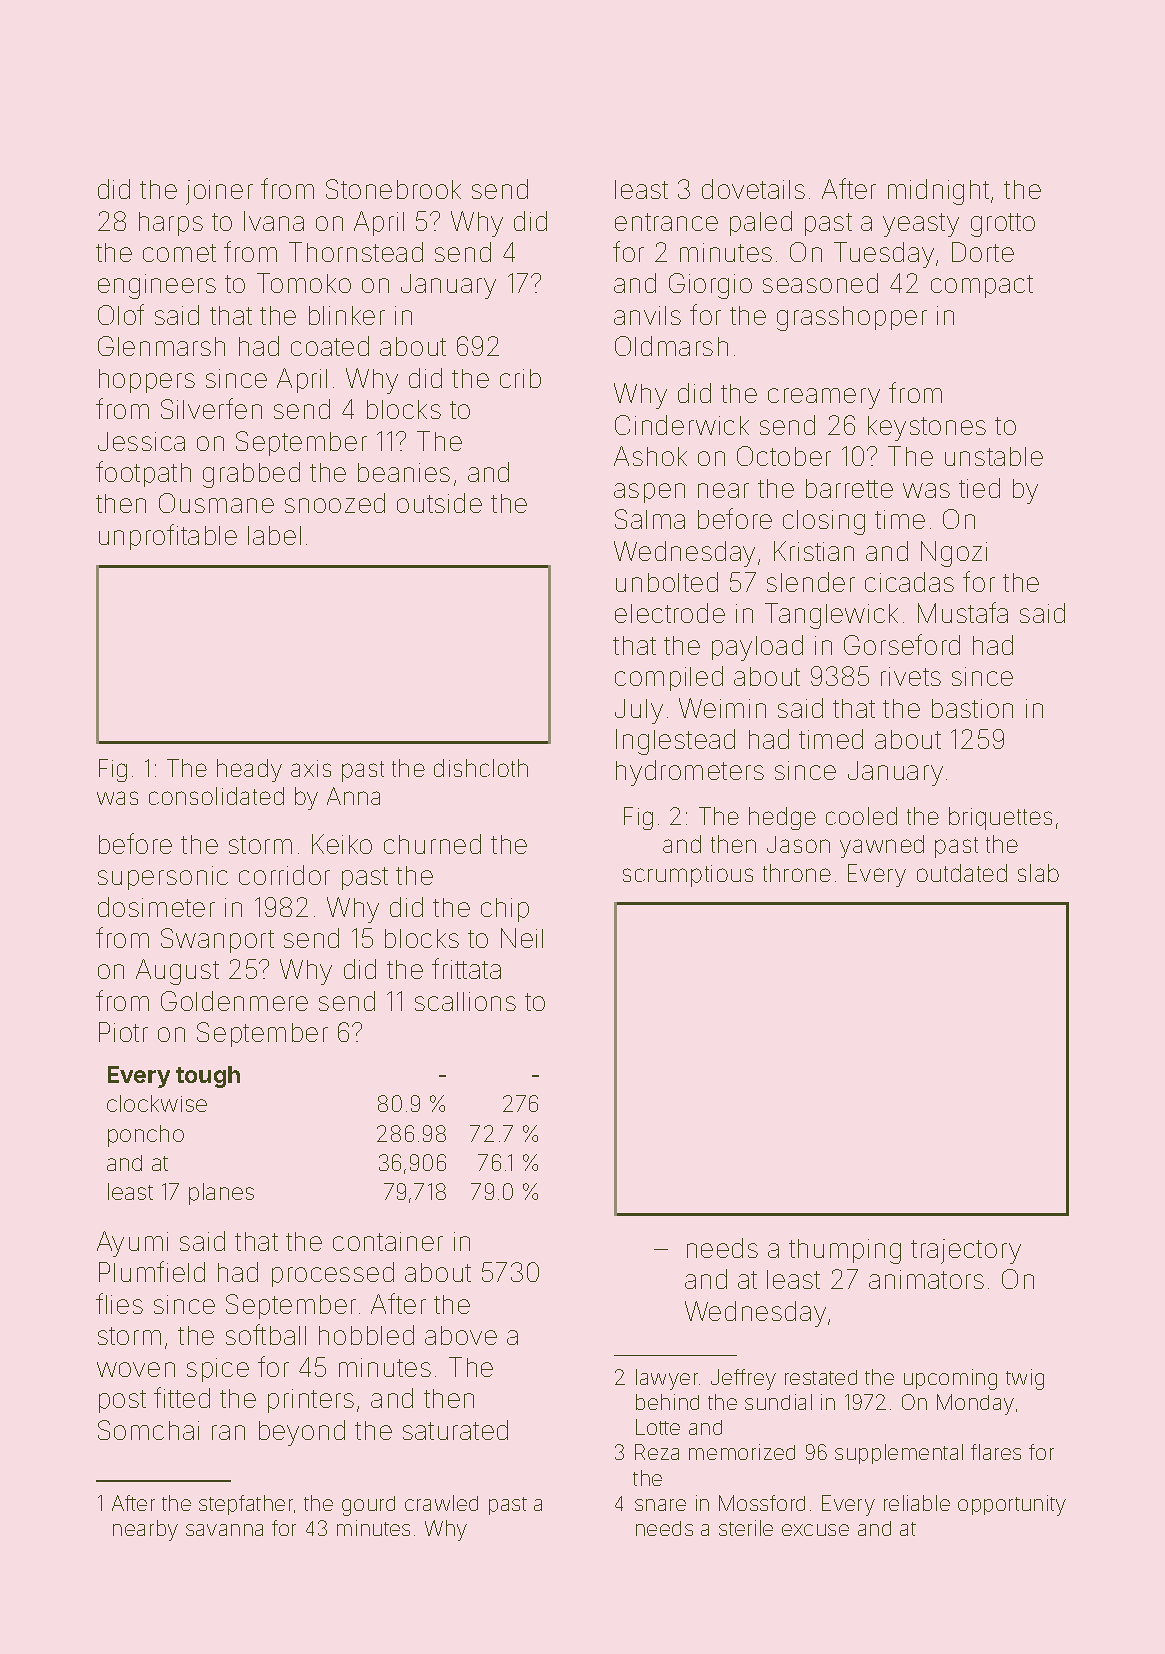  Describe the element at coordinates (797, 873) in the screenshot. I see `throne` at that location.
